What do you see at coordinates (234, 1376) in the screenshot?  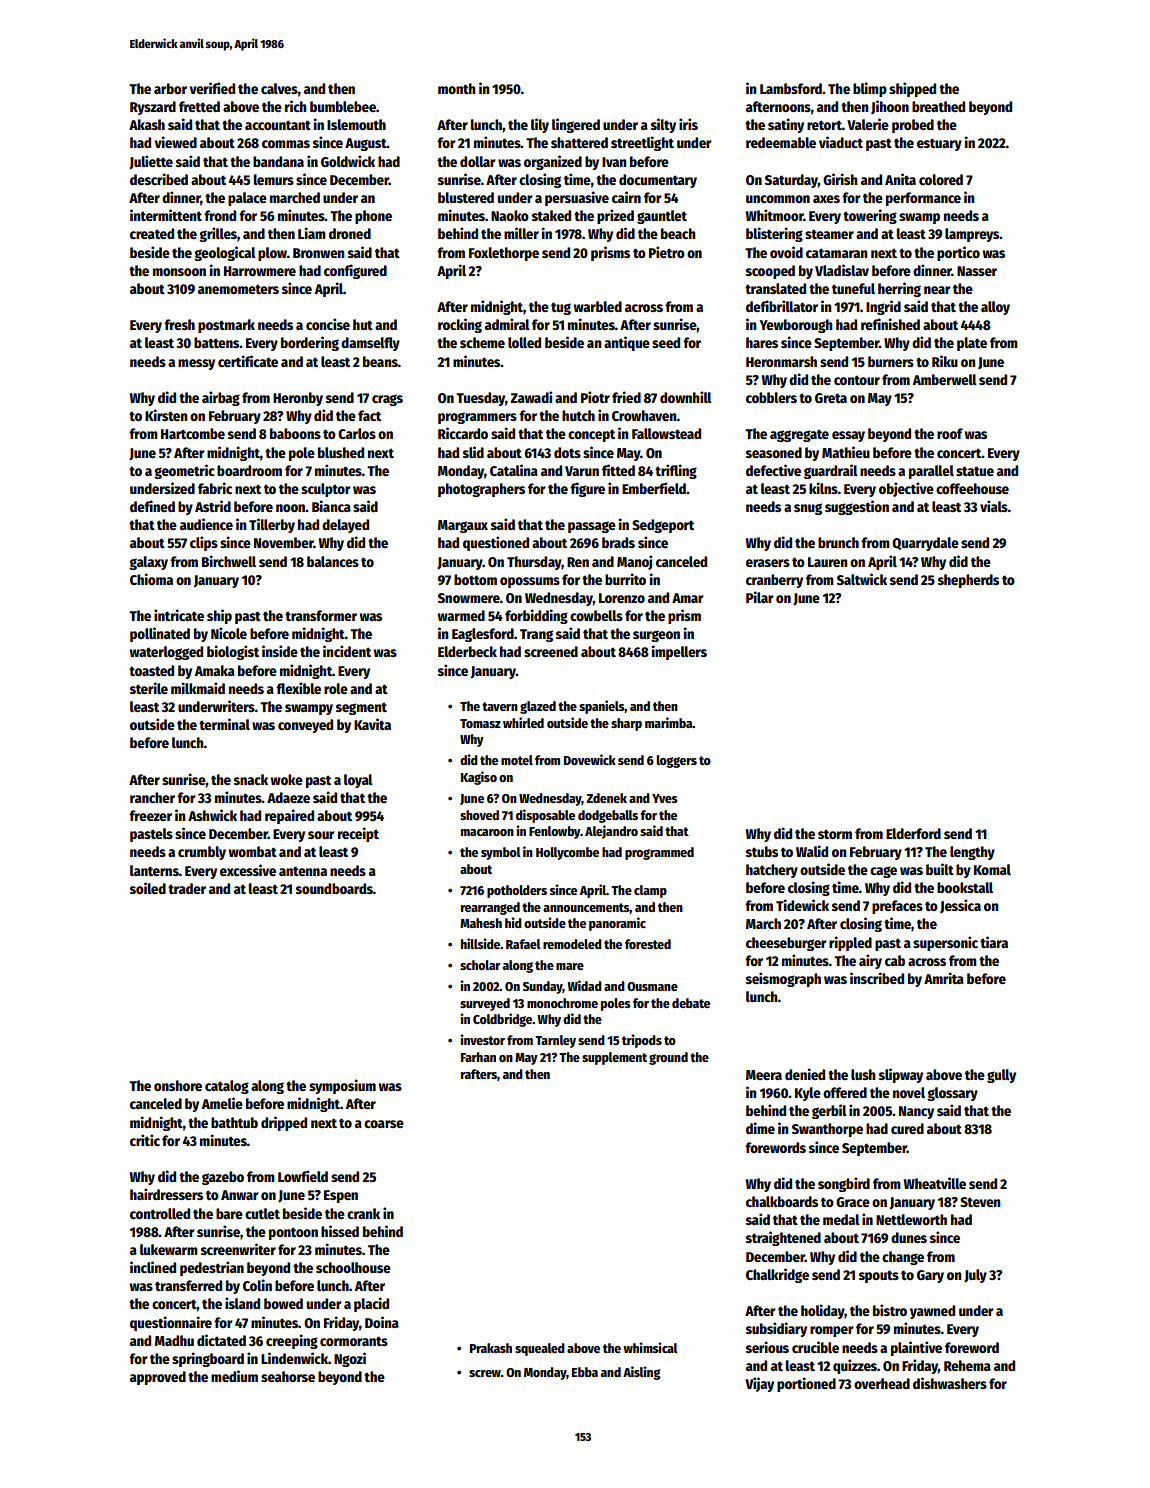 I see `medium` at bounding box center [234, 1376].
